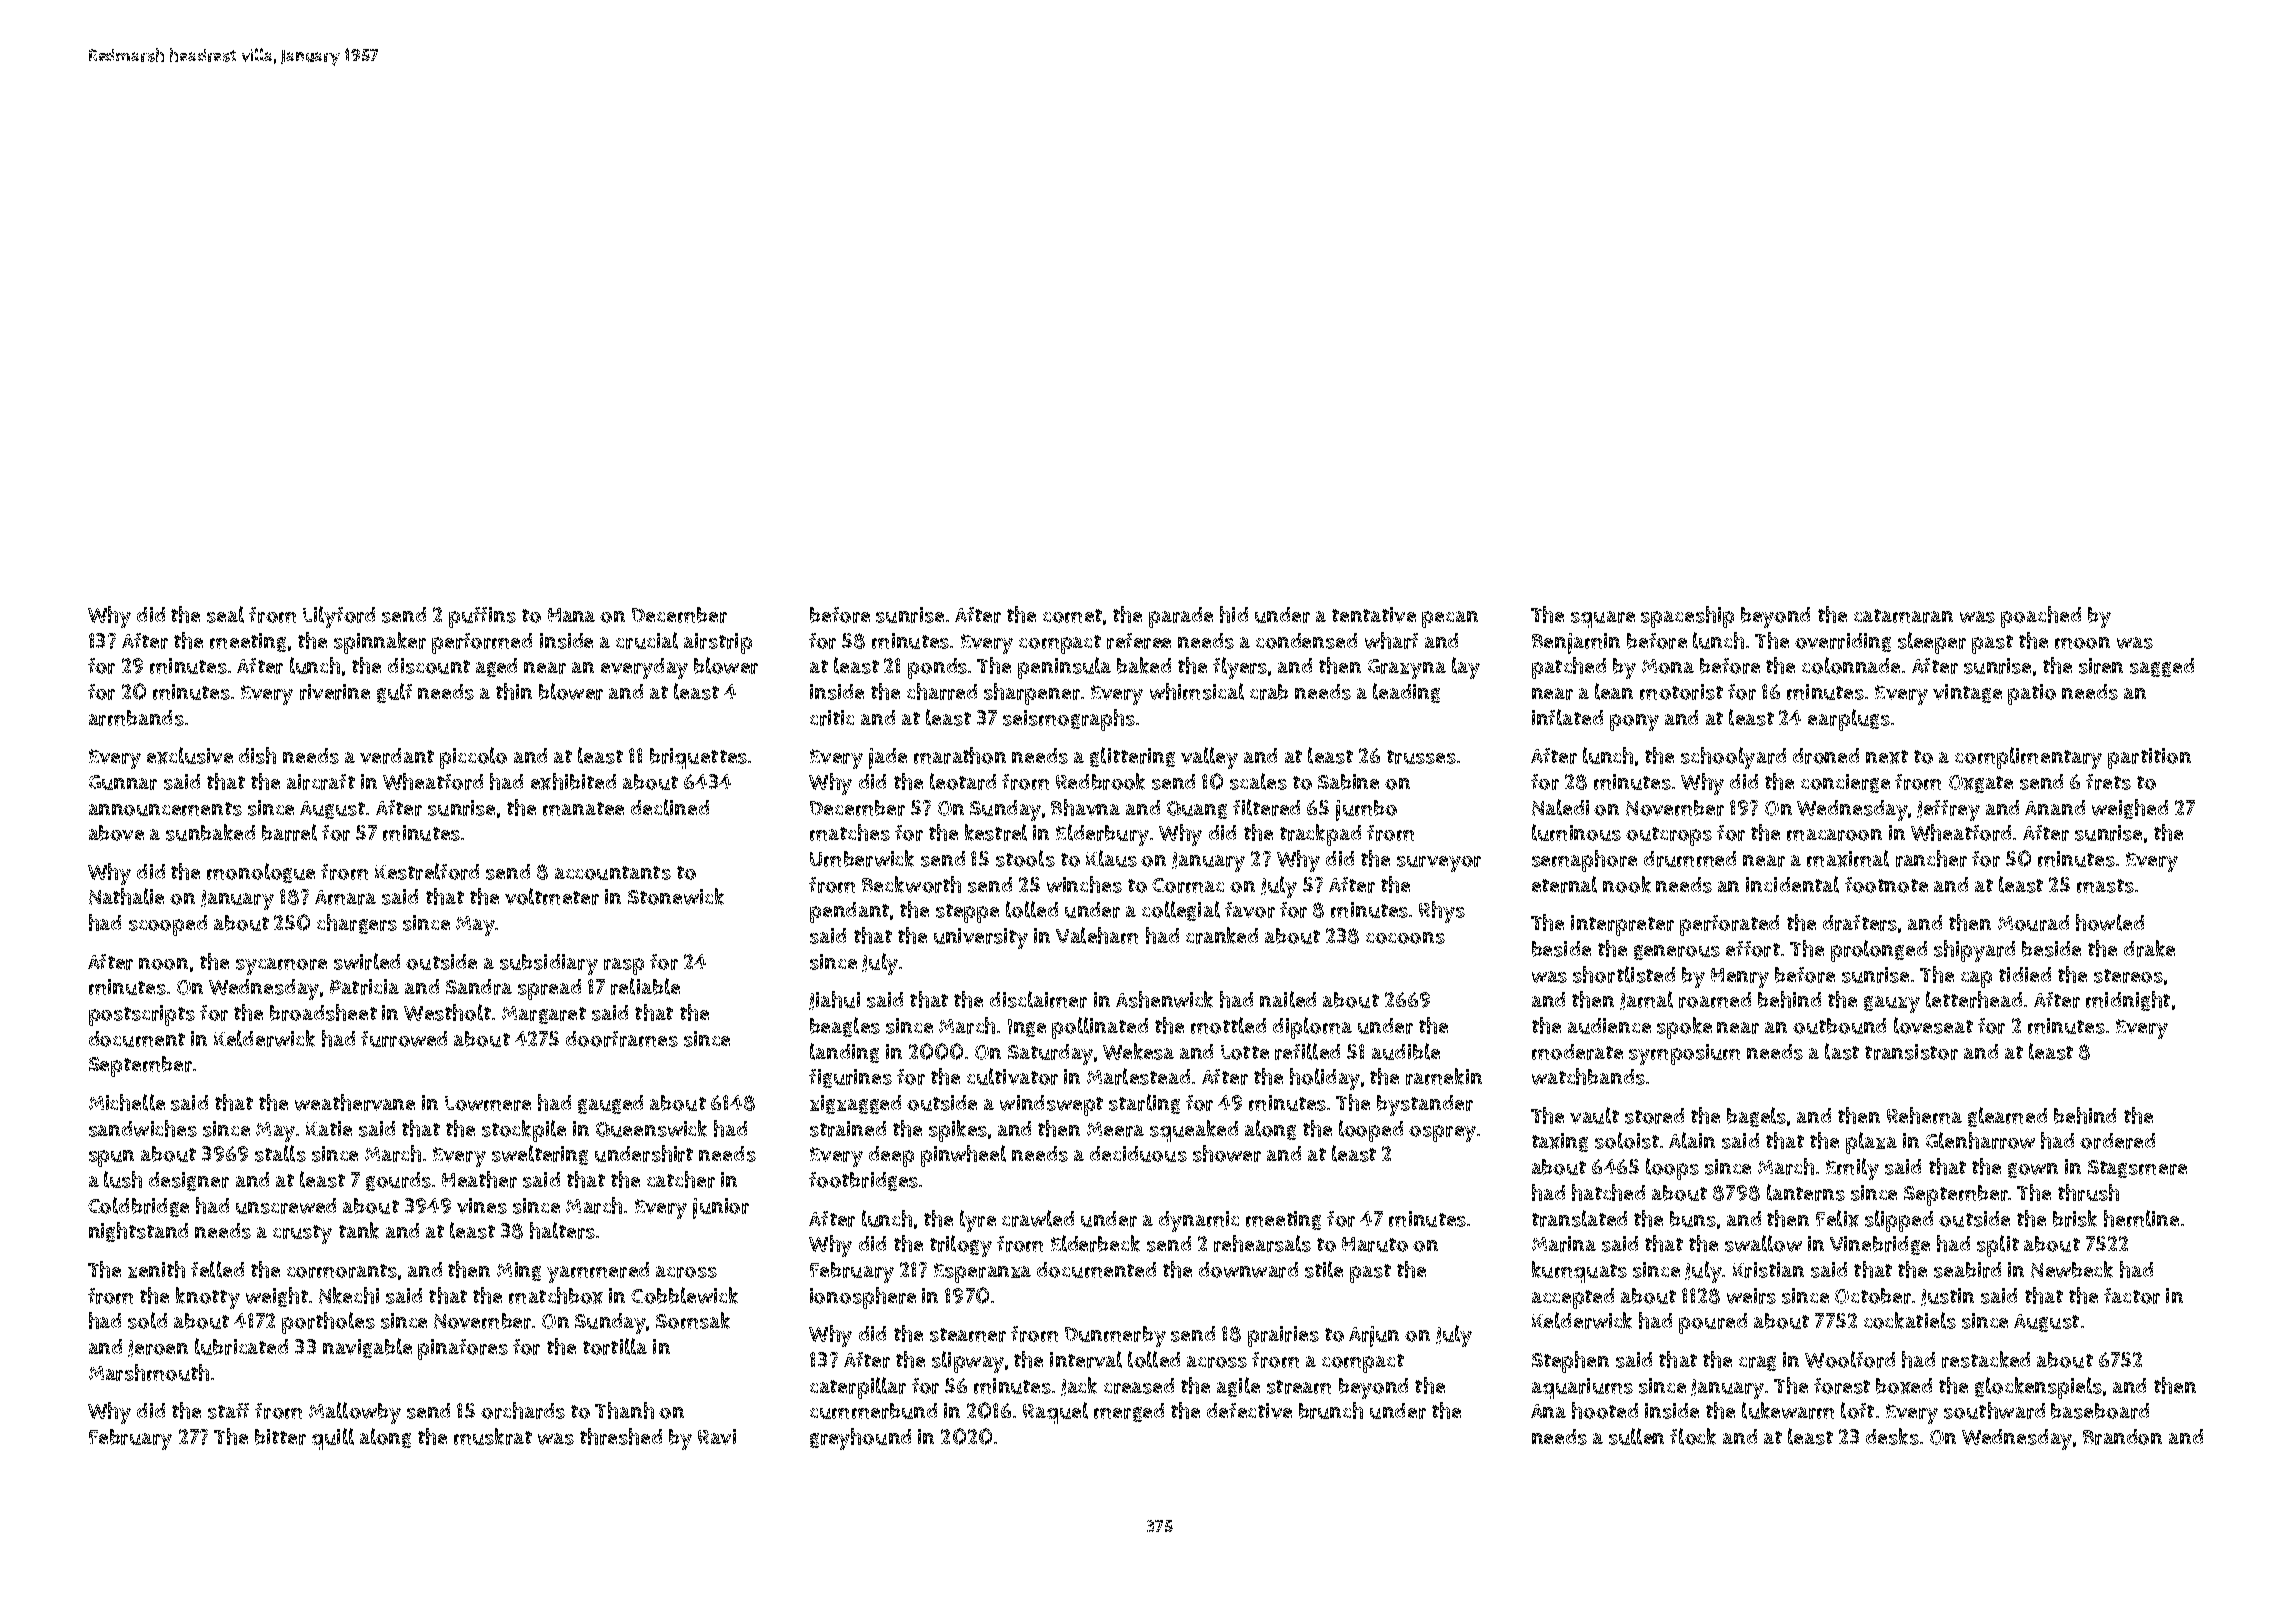 The width and height of the image is (2292, 1620). I want to click on staff, so click(228, 1411).
